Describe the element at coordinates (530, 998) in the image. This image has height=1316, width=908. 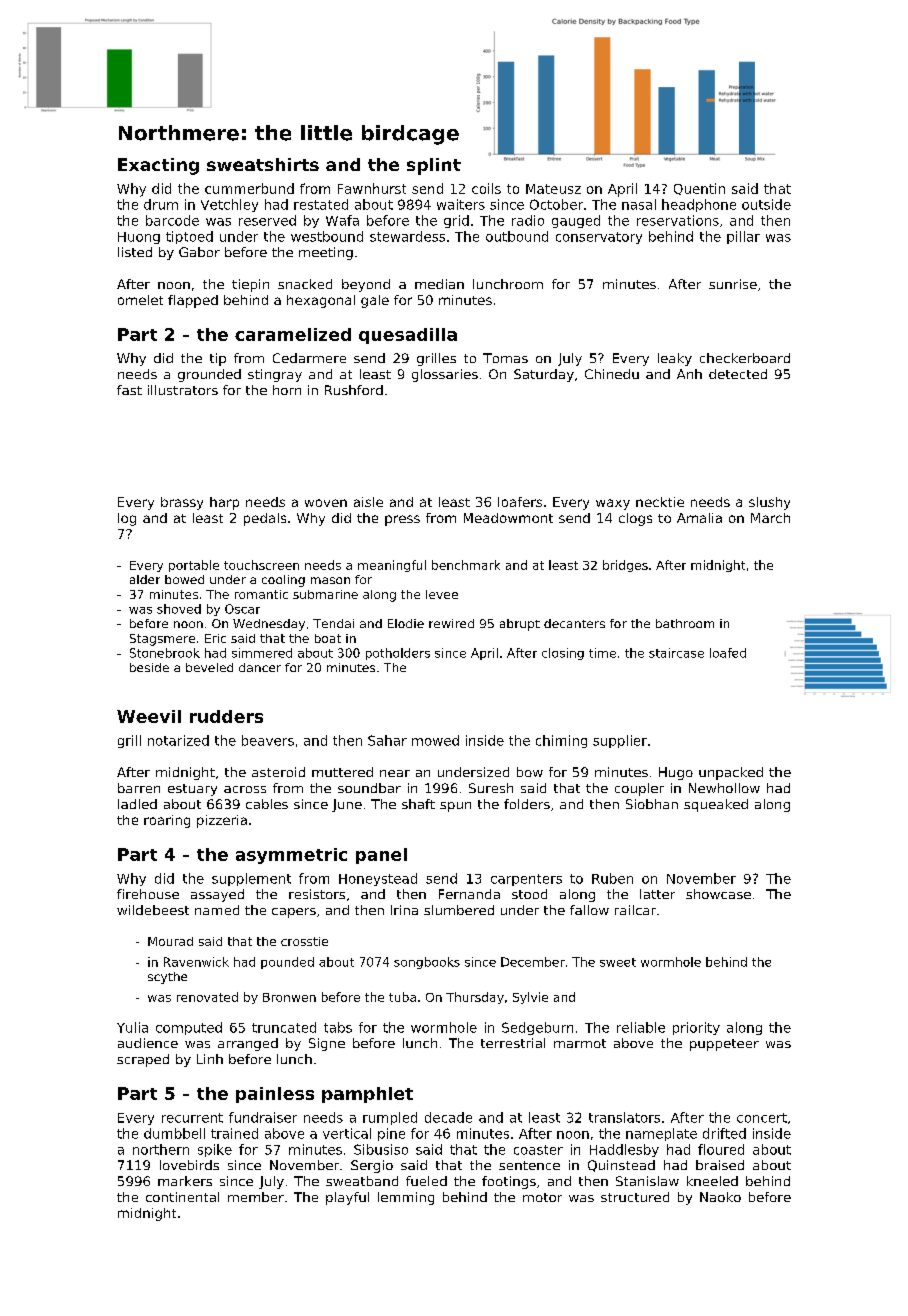
I see `Sylvie` at that location.
